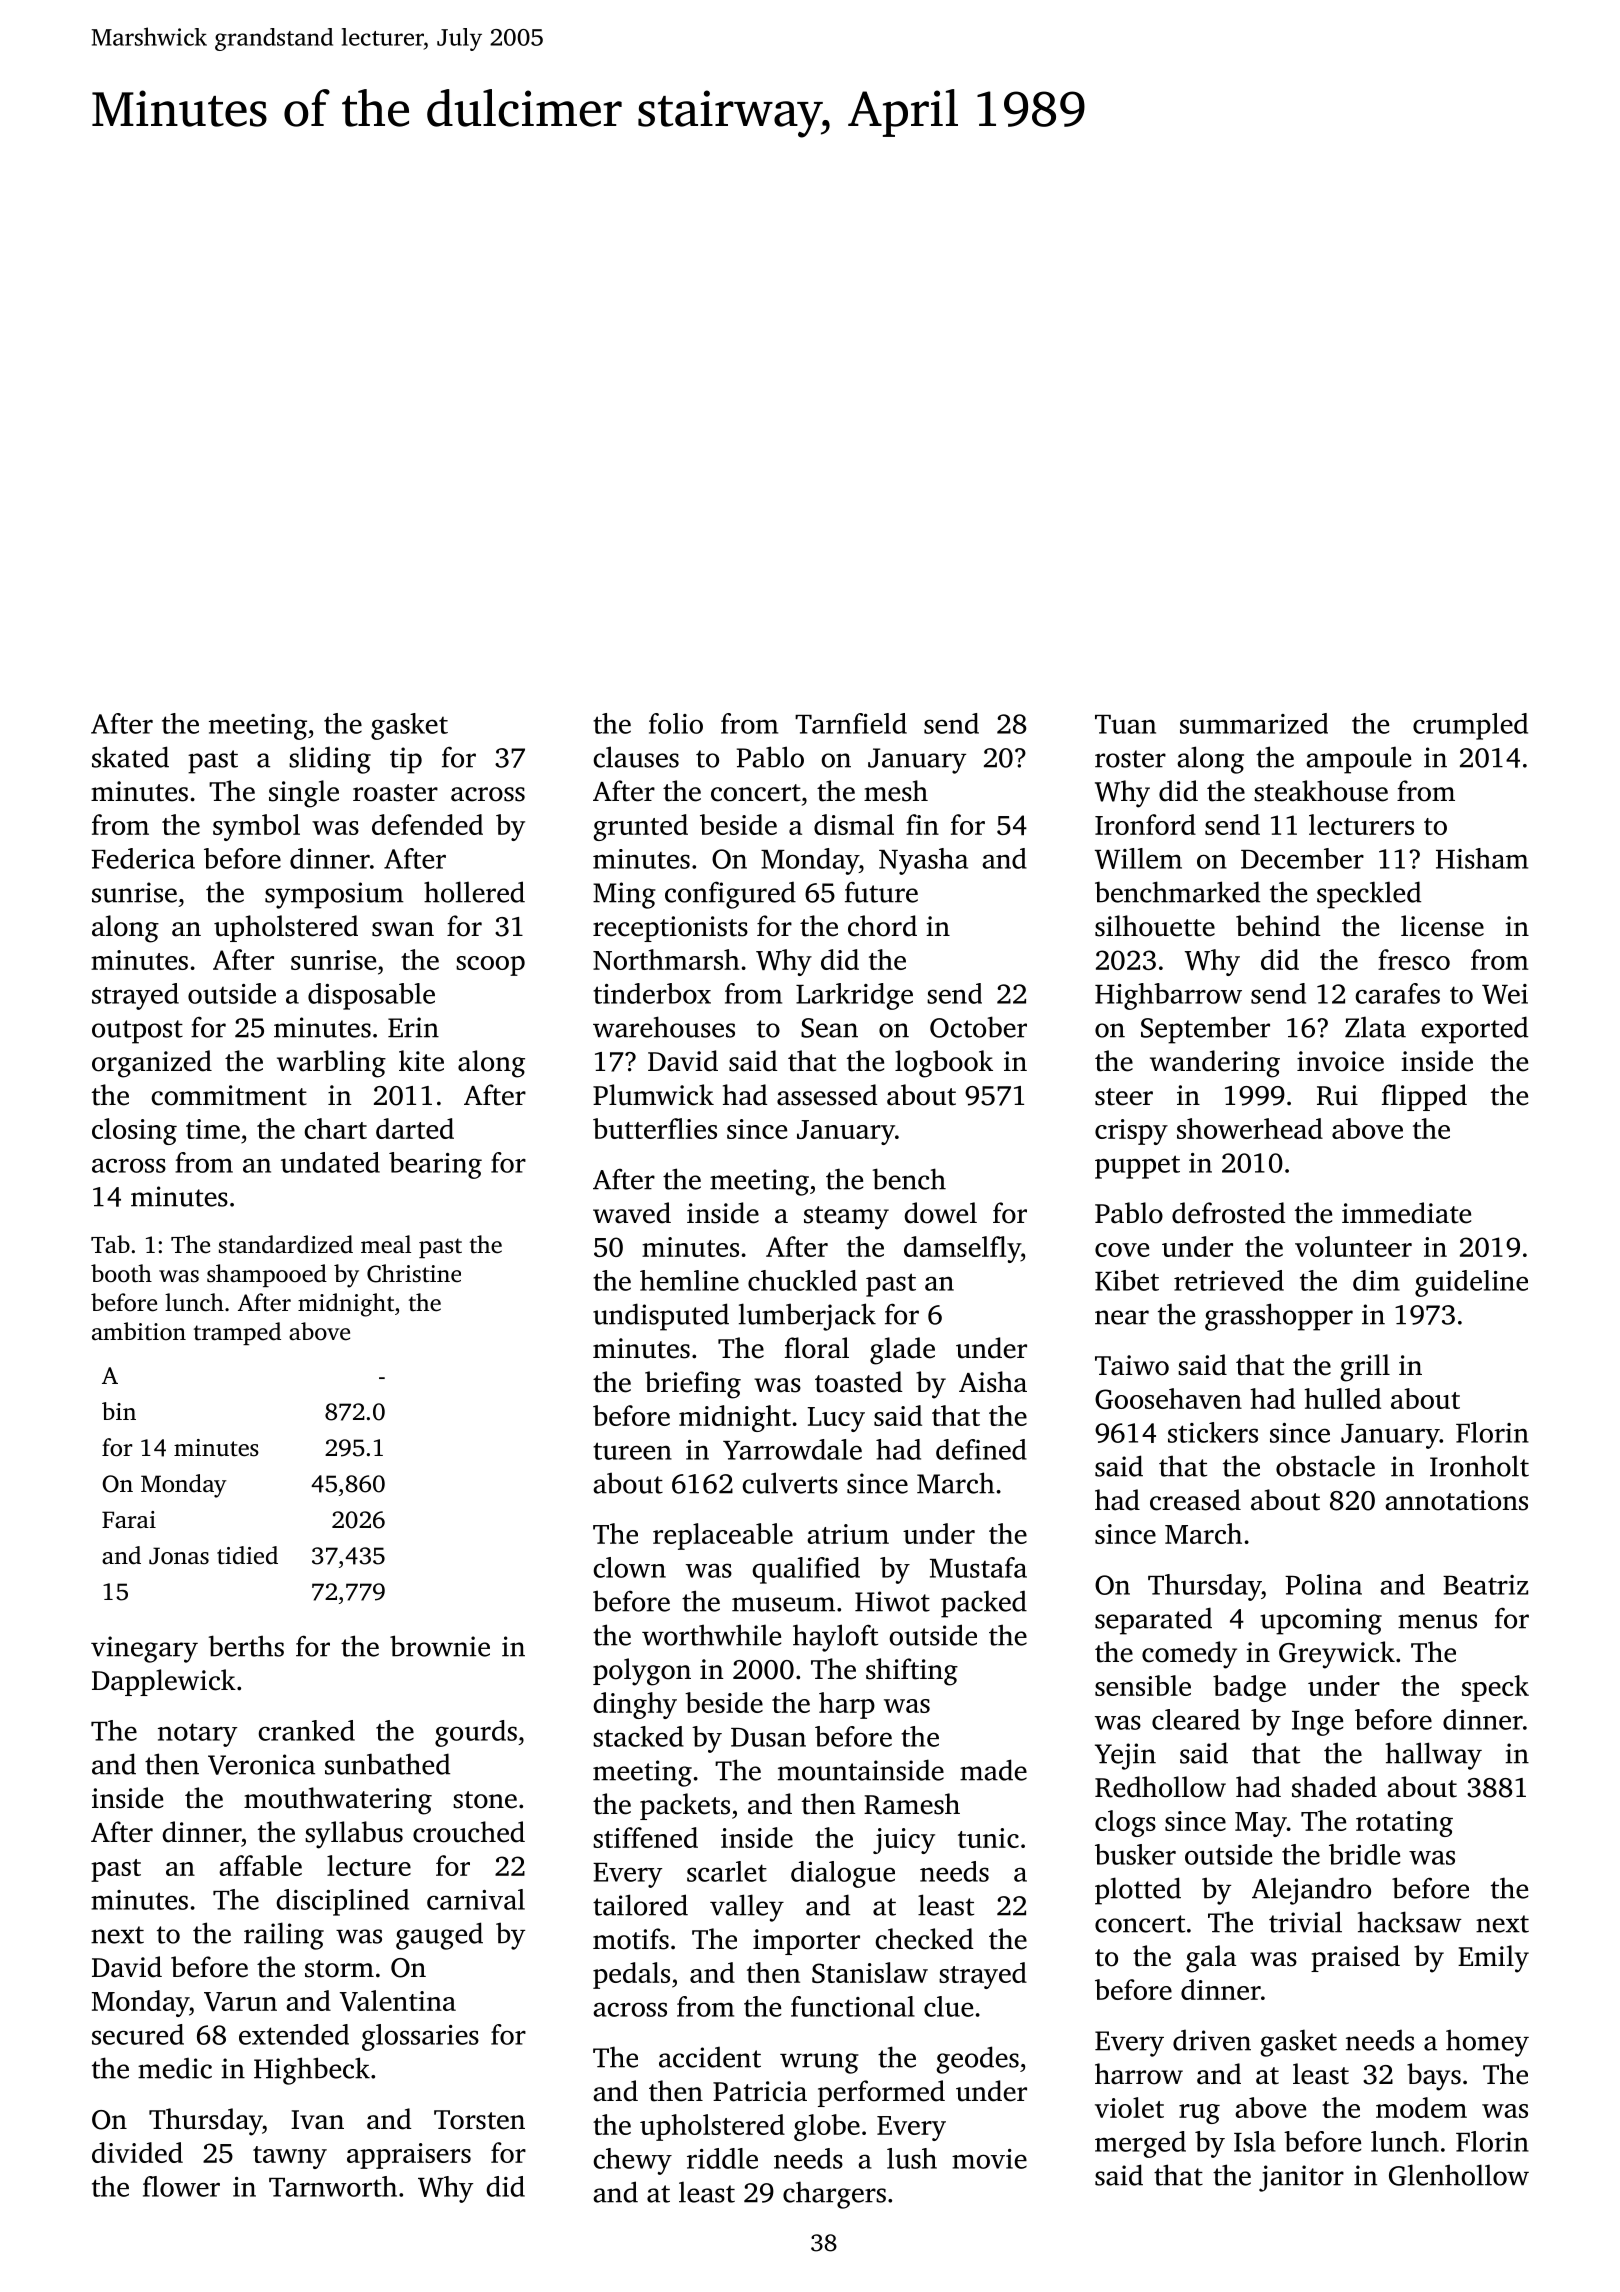 The width and height of the document is (1620, 2292). What do you see at coordinates (851, 723) in the document?
I see `Tarnfield` at bounding box center [851, 723].
